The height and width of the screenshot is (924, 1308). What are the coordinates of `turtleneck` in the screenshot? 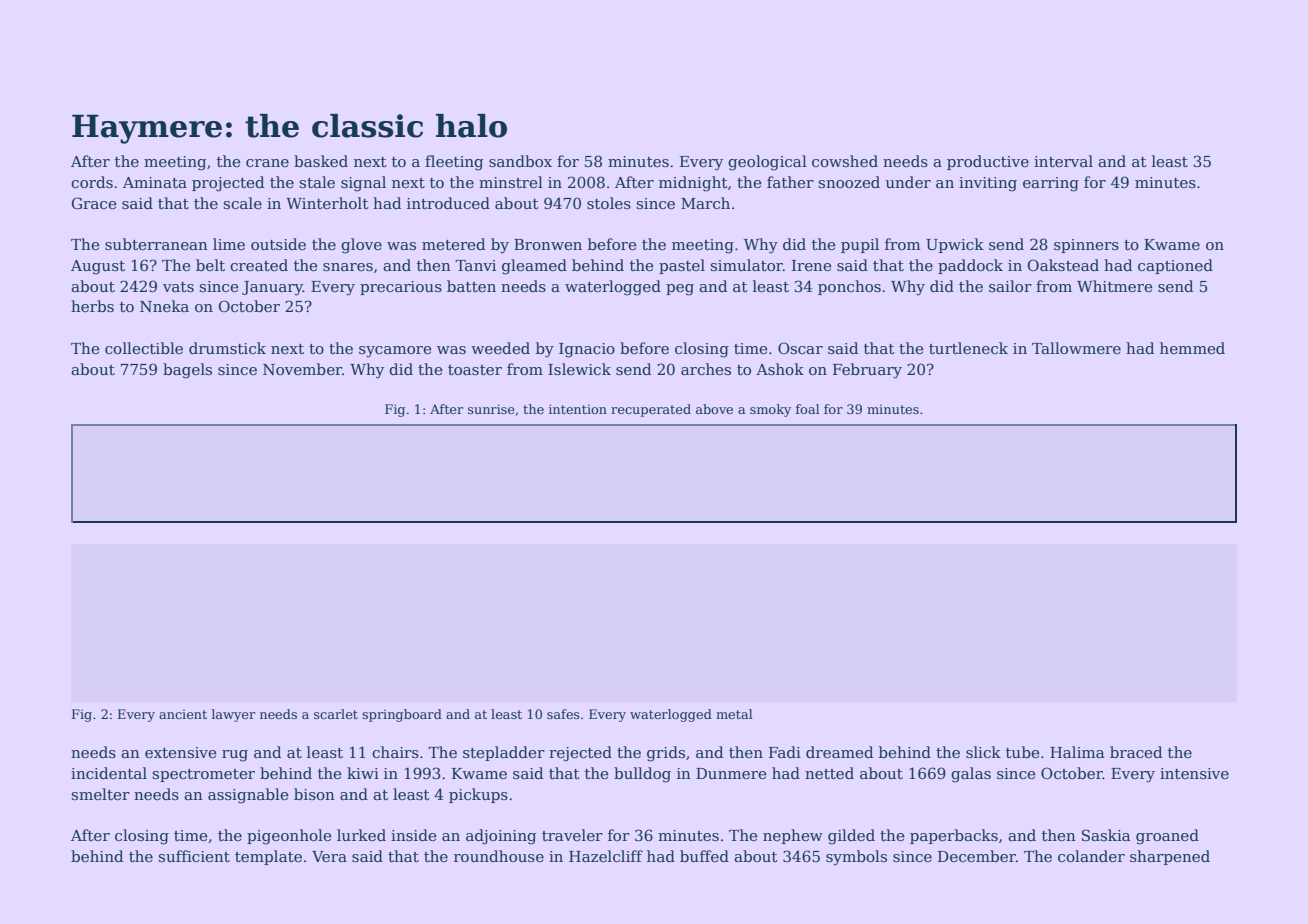 It's located at (968, 348).
